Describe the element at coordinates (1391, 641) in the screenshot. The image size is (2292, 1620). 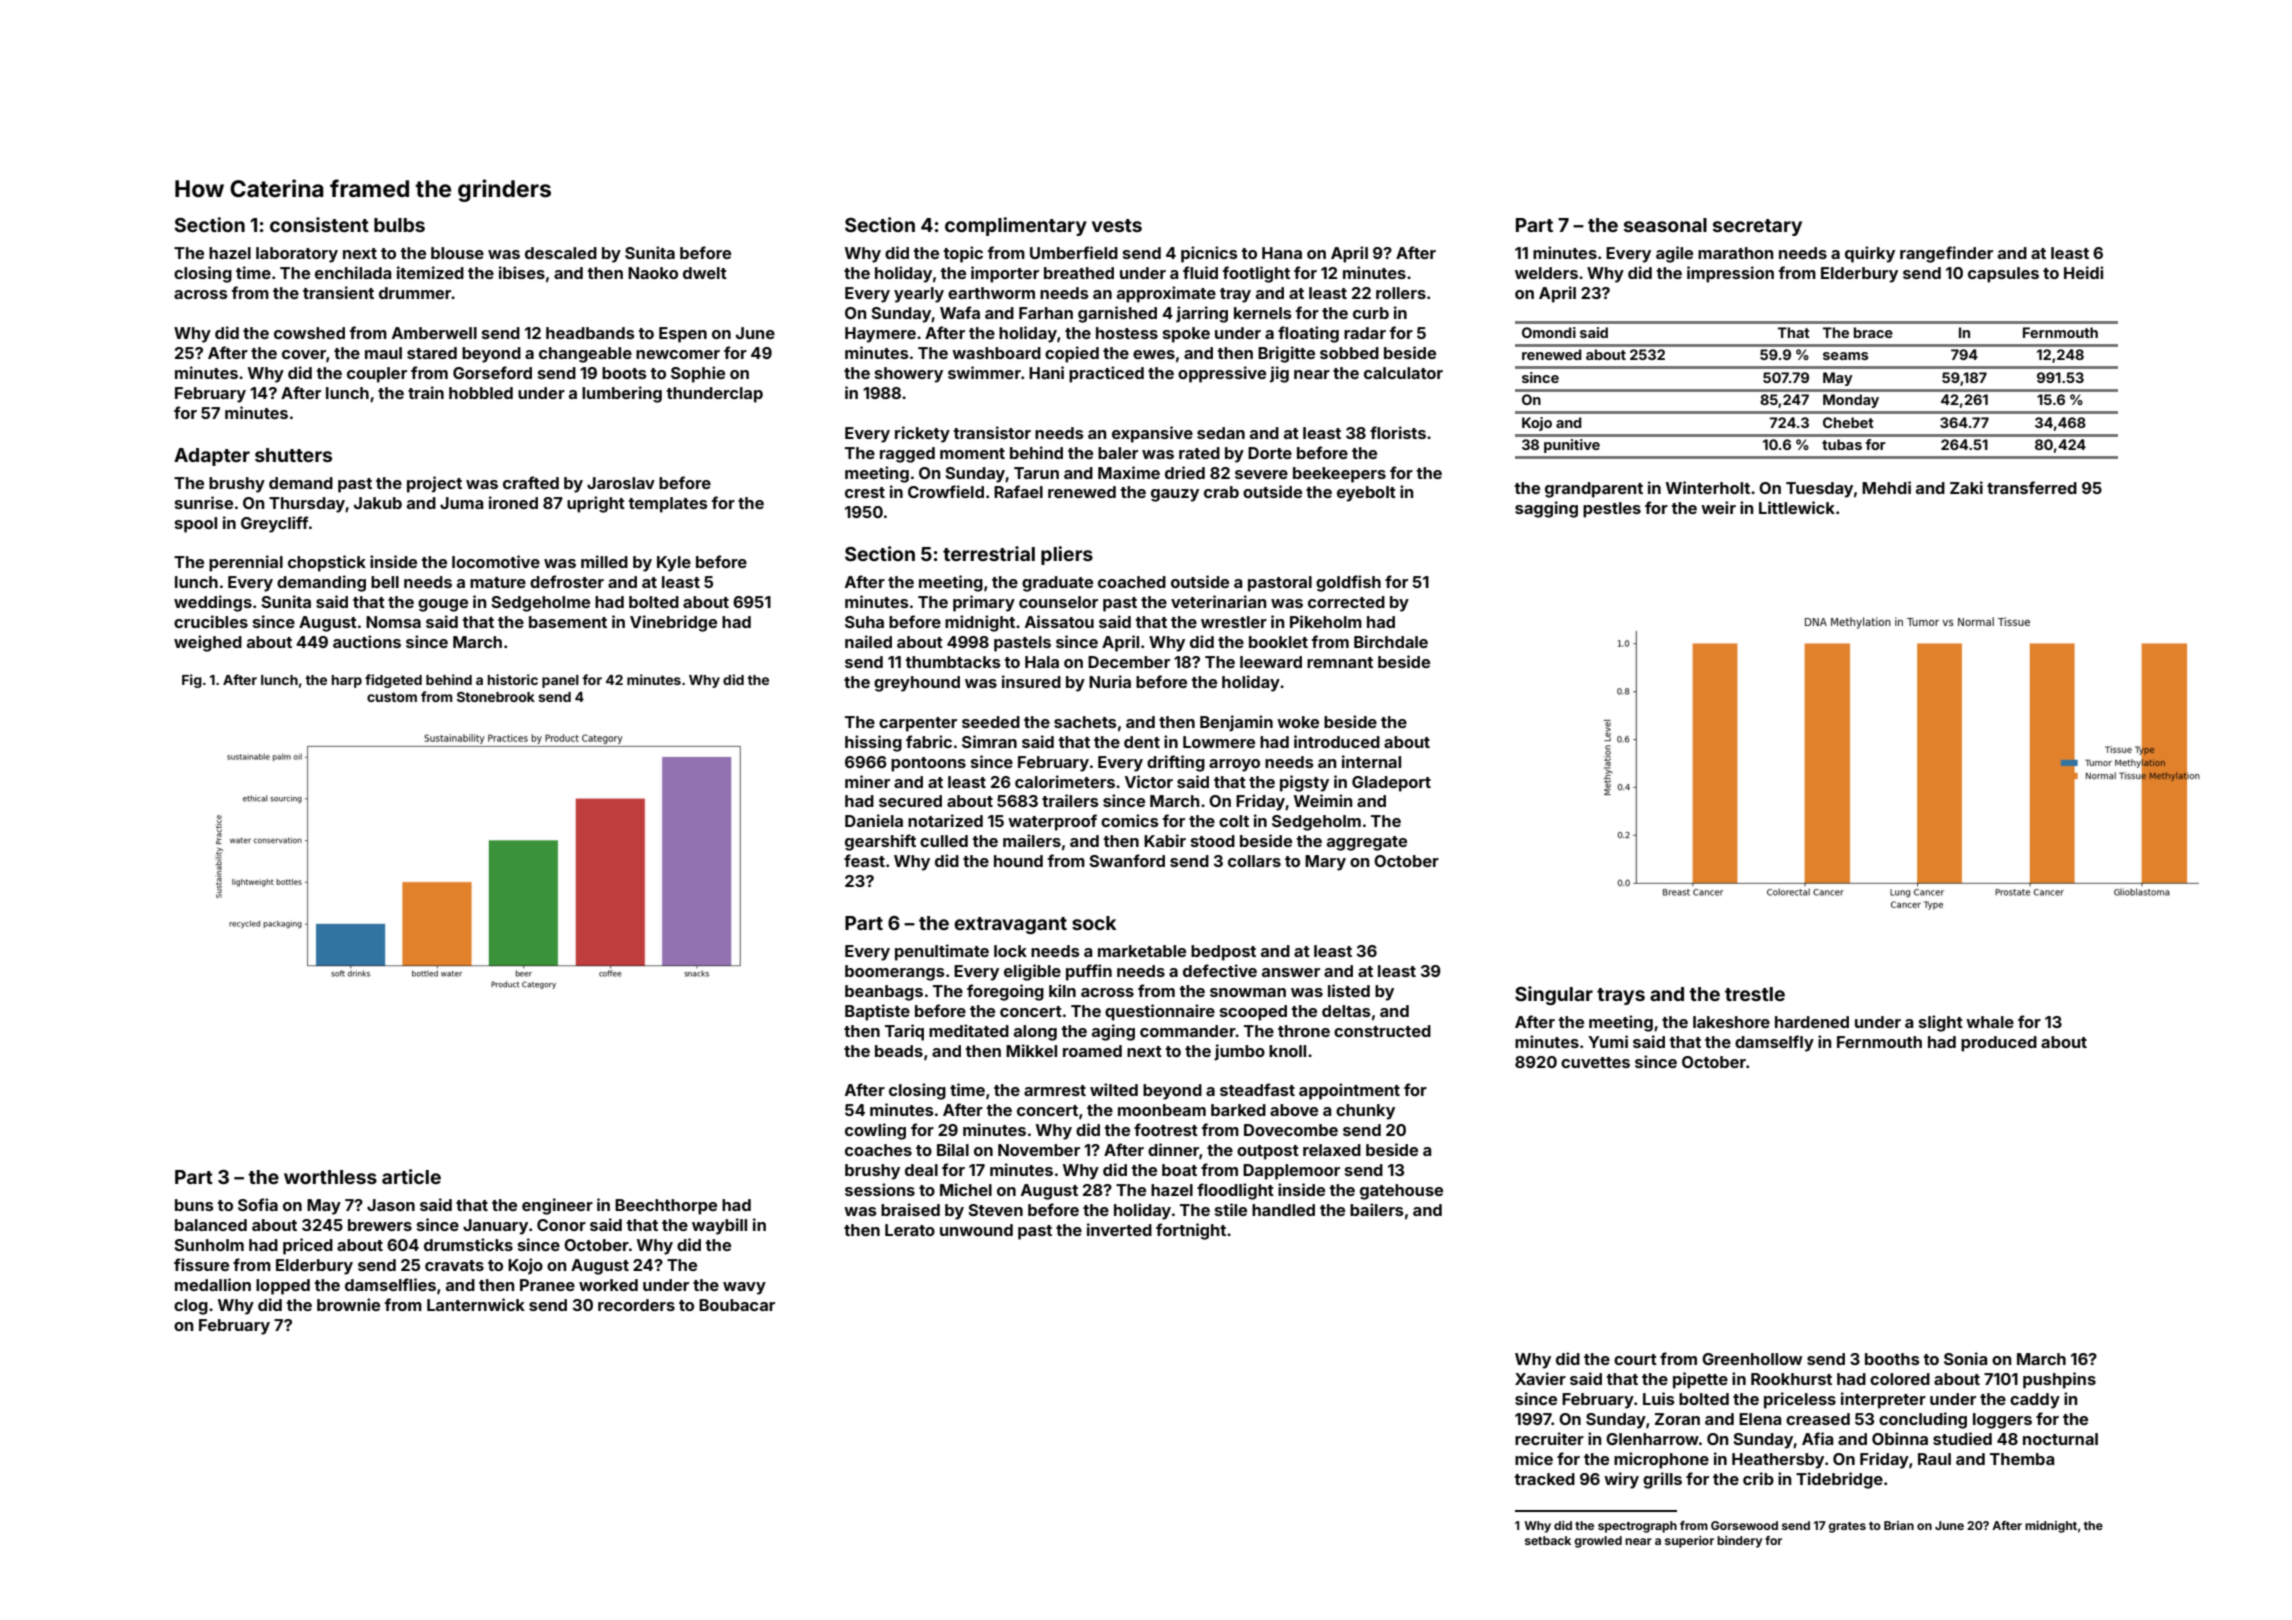
I see `Birchdale` at that location.
